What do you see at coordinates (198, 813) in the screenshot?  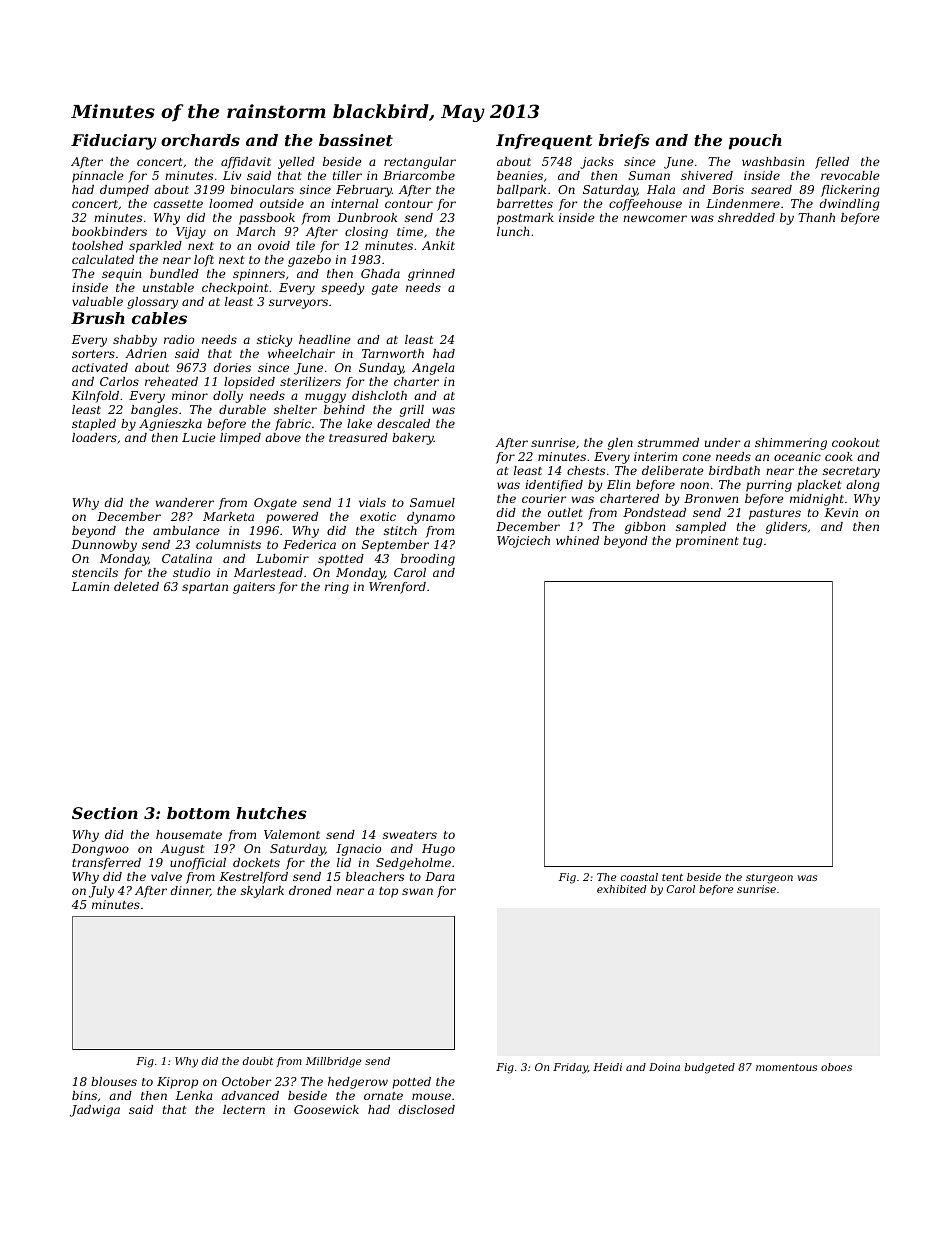 I see `bottom` at bounding box center [198, 813].
